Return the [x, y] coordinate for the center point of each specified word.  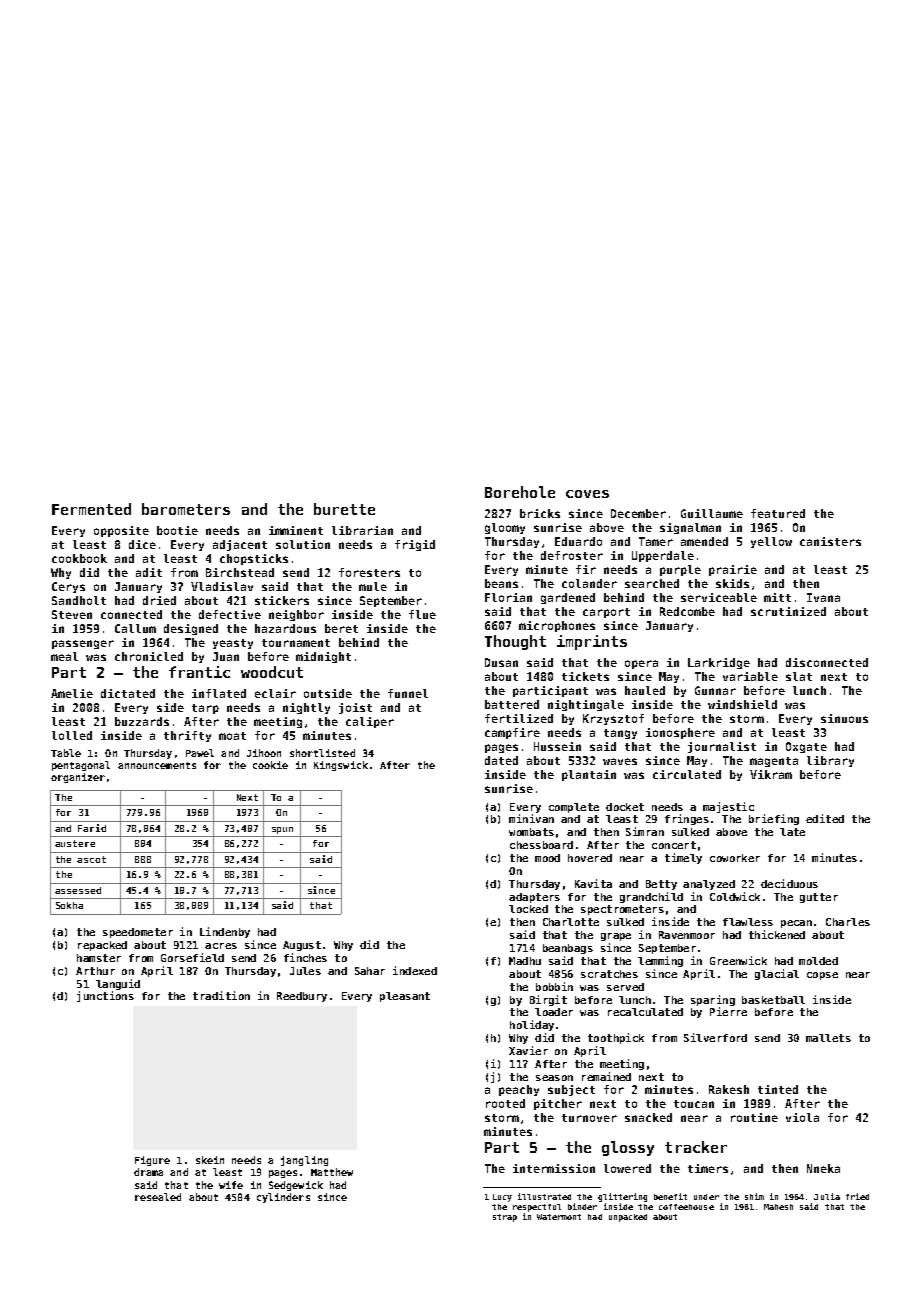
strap [505, 1218]
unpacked [628, 1218]
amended [704, 541]
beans [501, 583]
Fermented [91, 509]
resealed [158, 1197]
